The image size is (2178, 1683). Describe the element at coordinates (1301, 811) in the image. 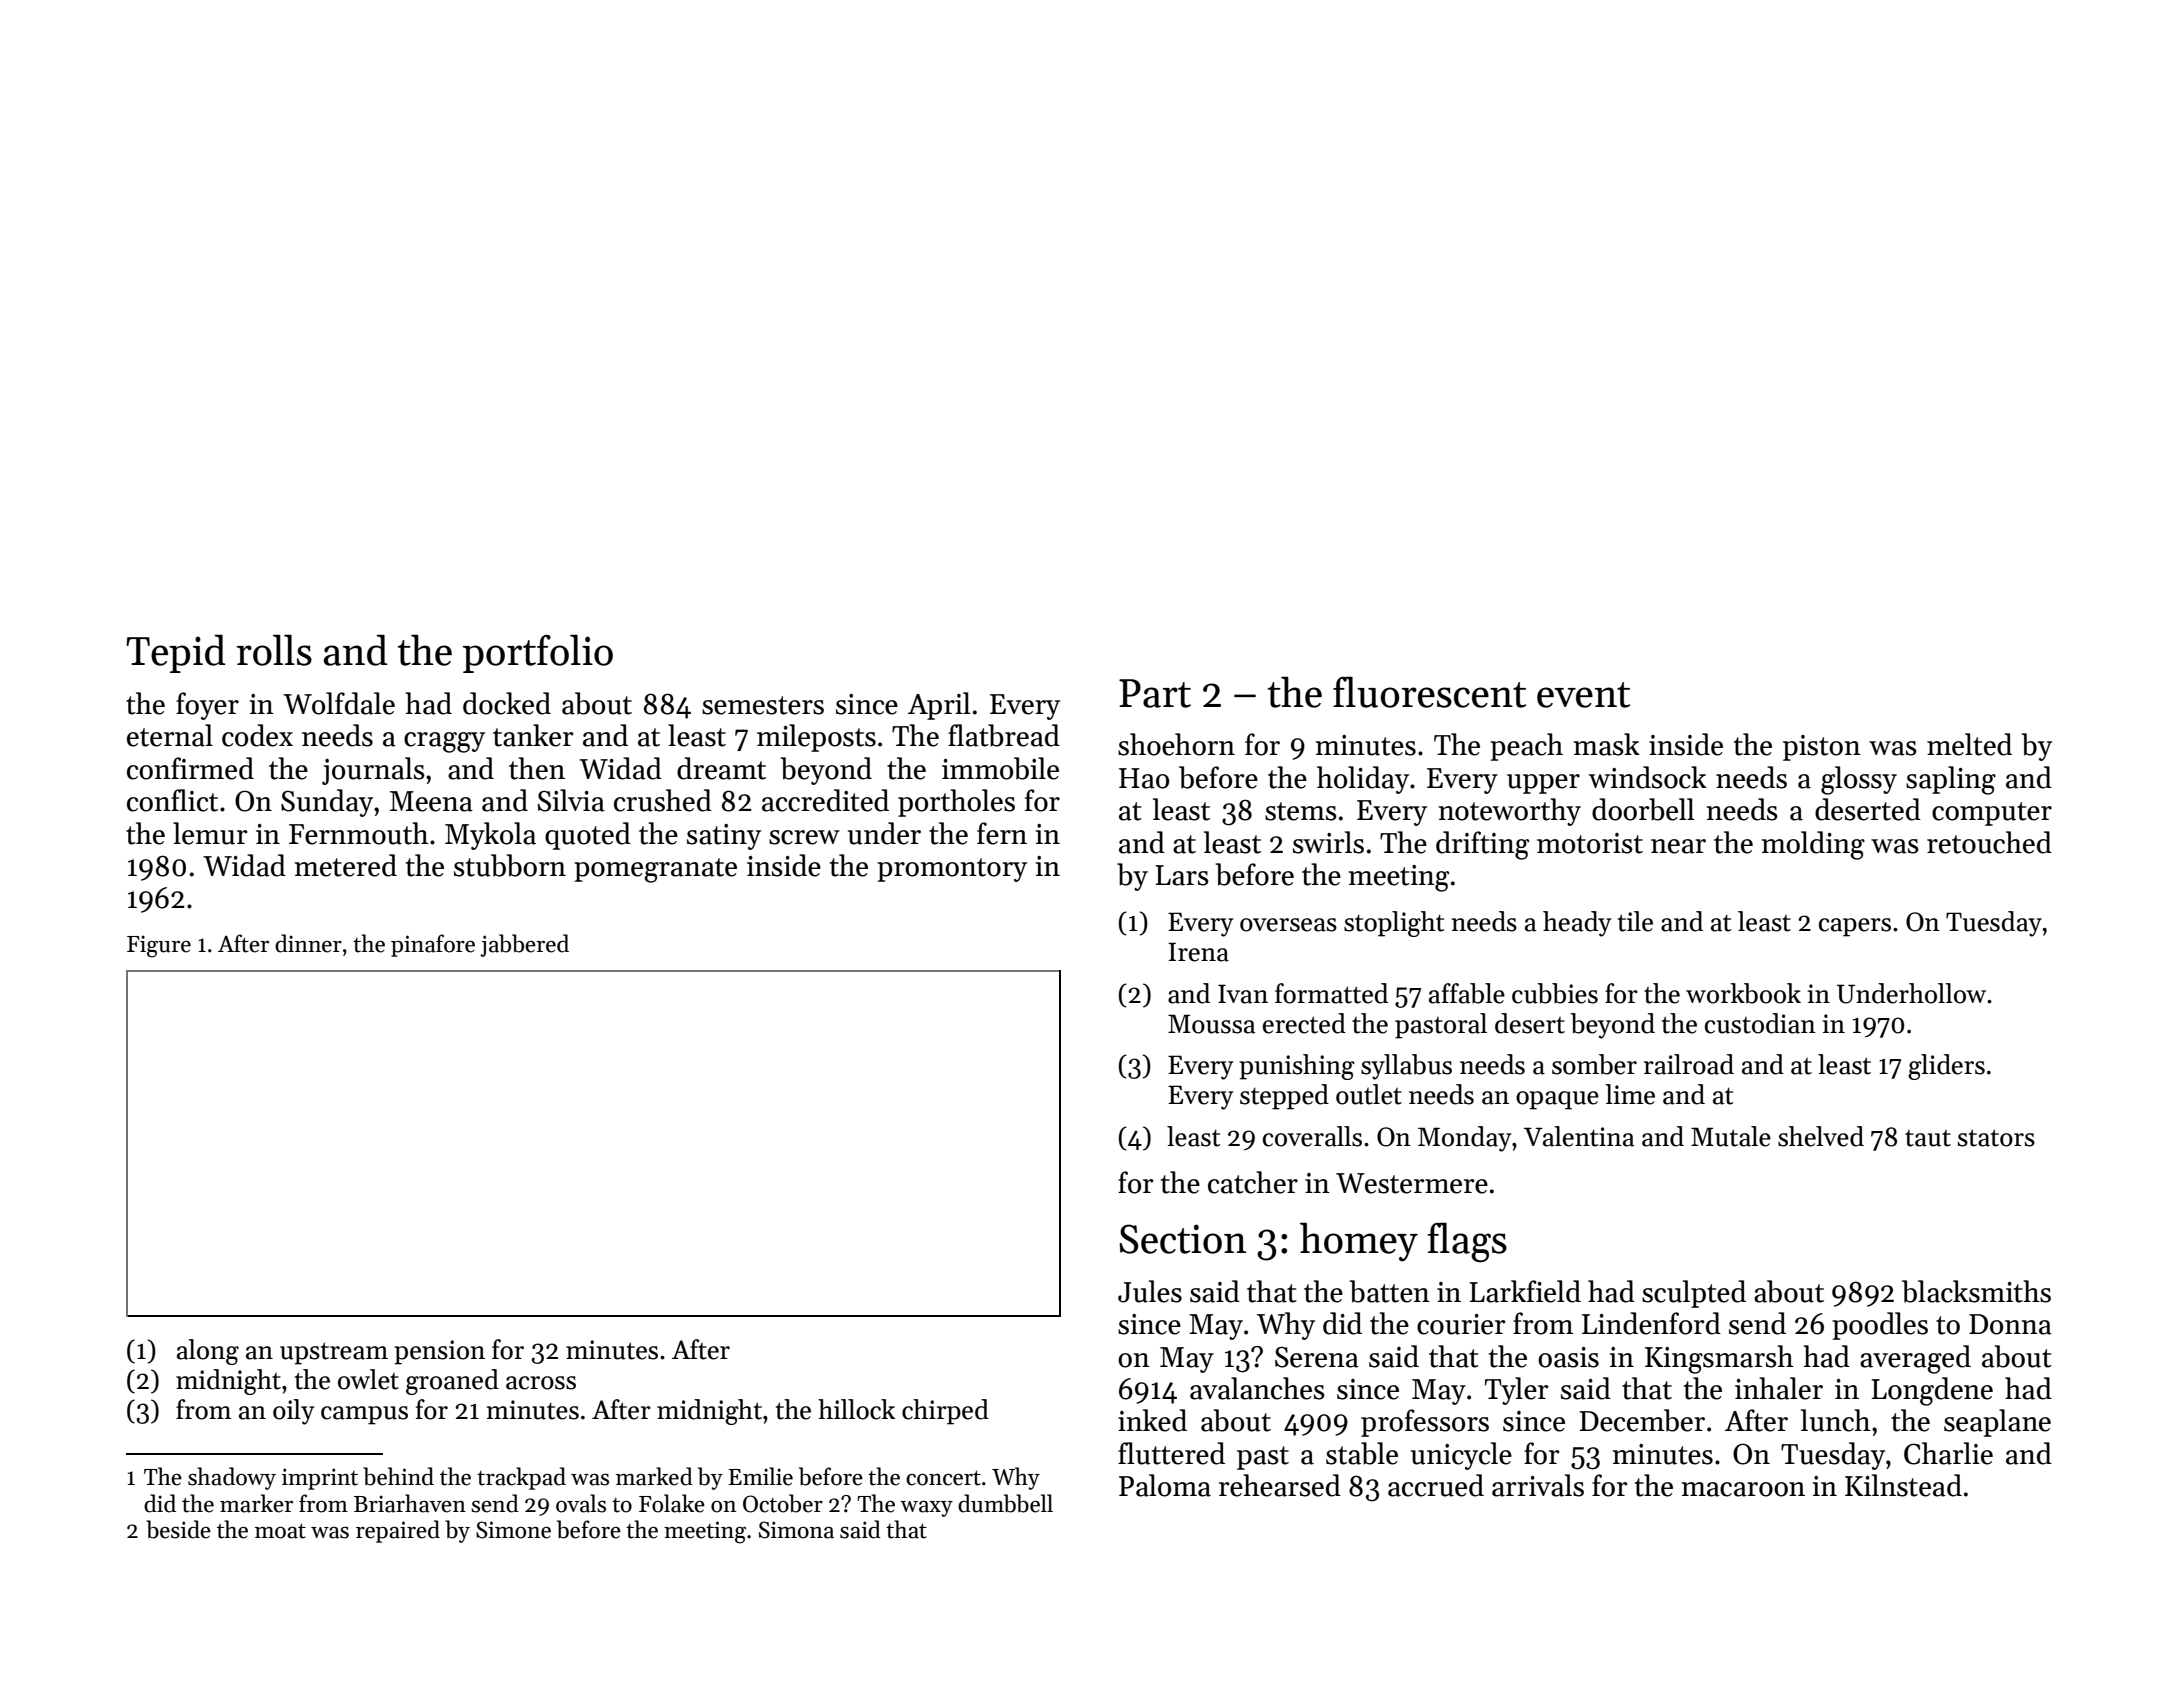

I see `stems` at that location.
